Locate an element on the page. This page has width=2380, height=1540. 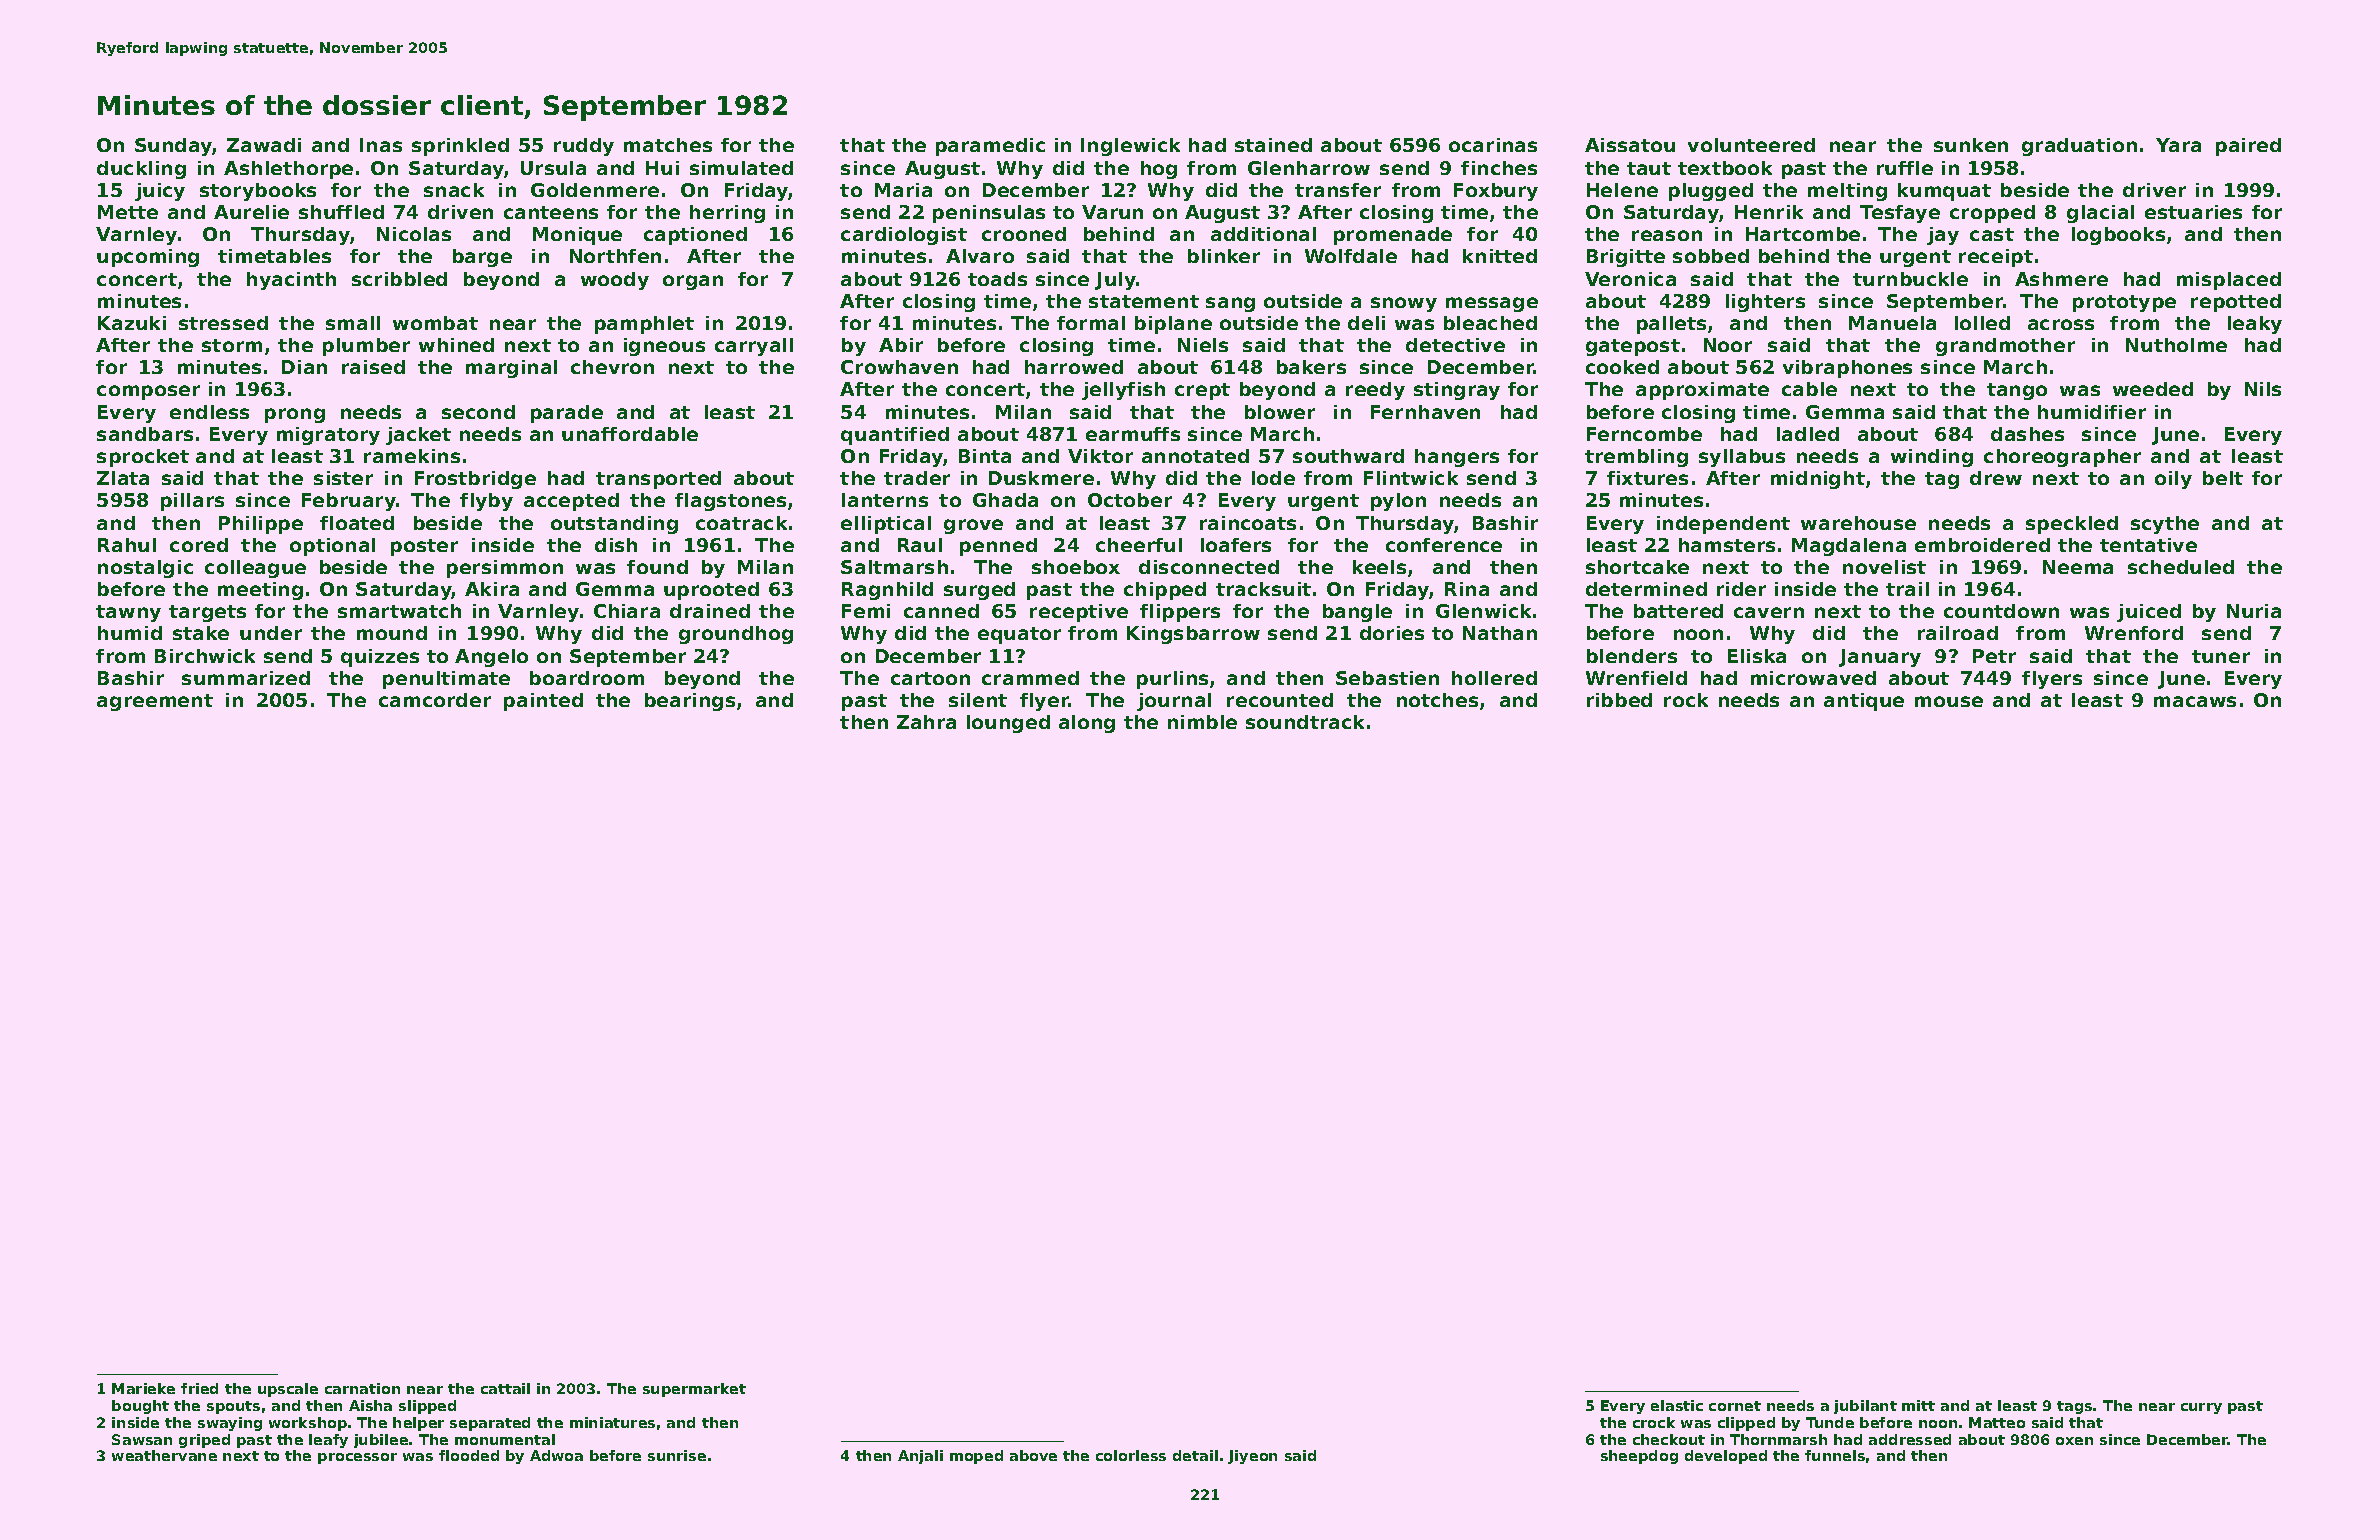
Binta is located at coordinates (985, 456).
